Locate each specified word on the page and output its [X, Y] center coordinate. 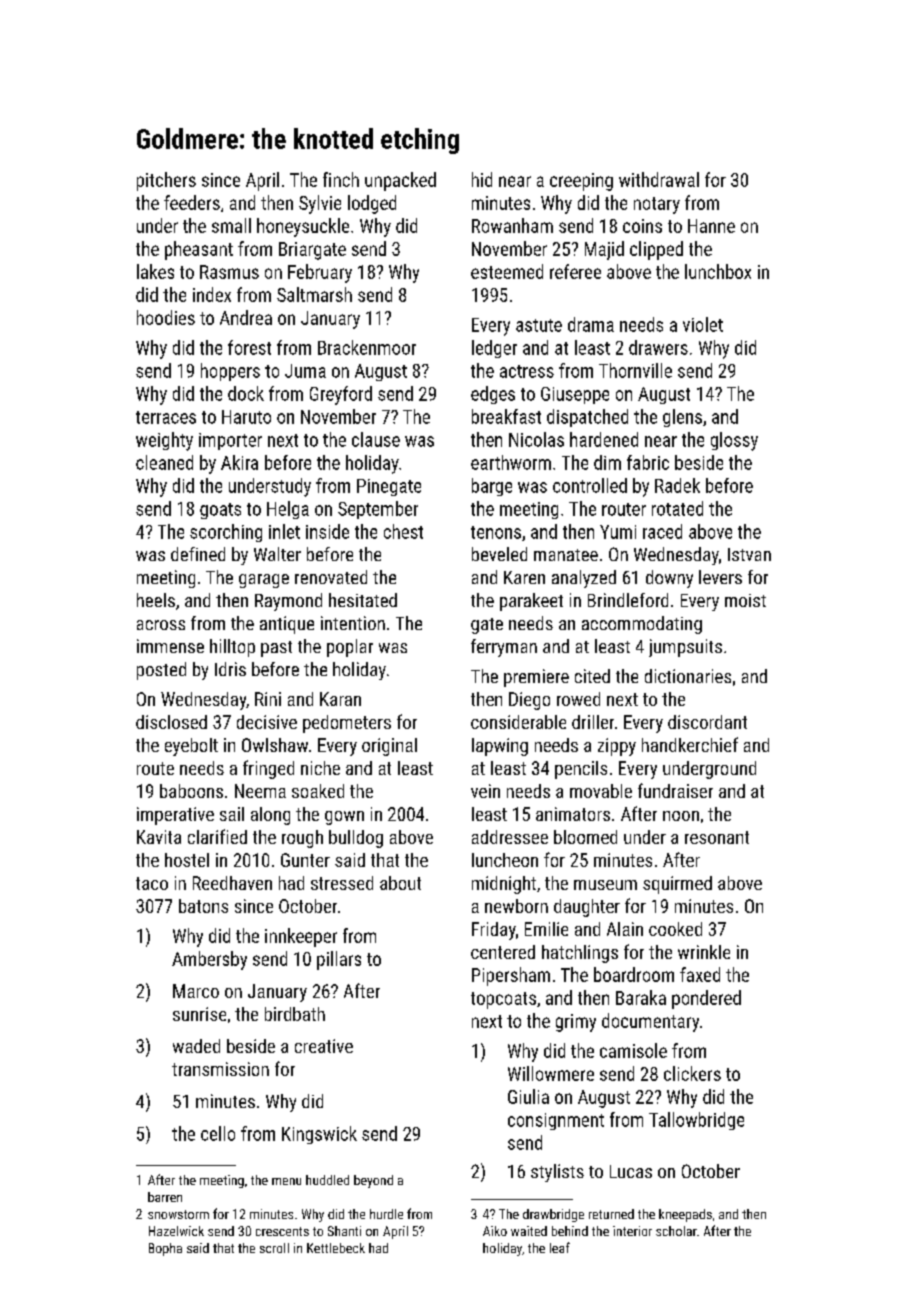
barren [165, 1197]
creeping [581, 182]
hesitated [363, 600]
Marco [196, 991]
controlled [590, 485]
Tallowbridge [696, 1121]
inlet [284, 531]
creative [324, 1046]
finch [341, 179]
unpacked [400, 181]
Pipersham [511, 976]
